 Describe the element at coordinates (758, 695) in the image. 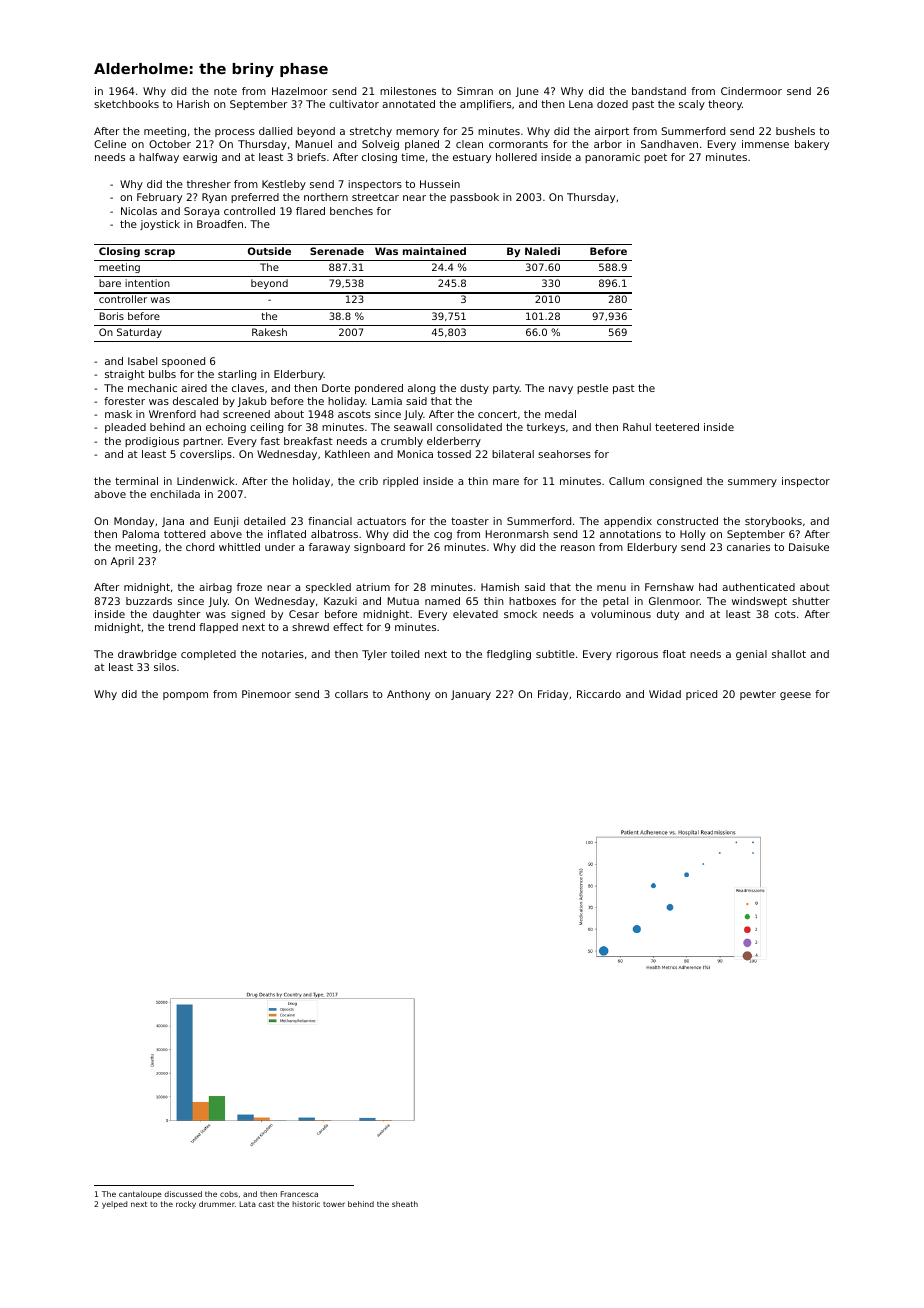

I see `pewter` at that location.
